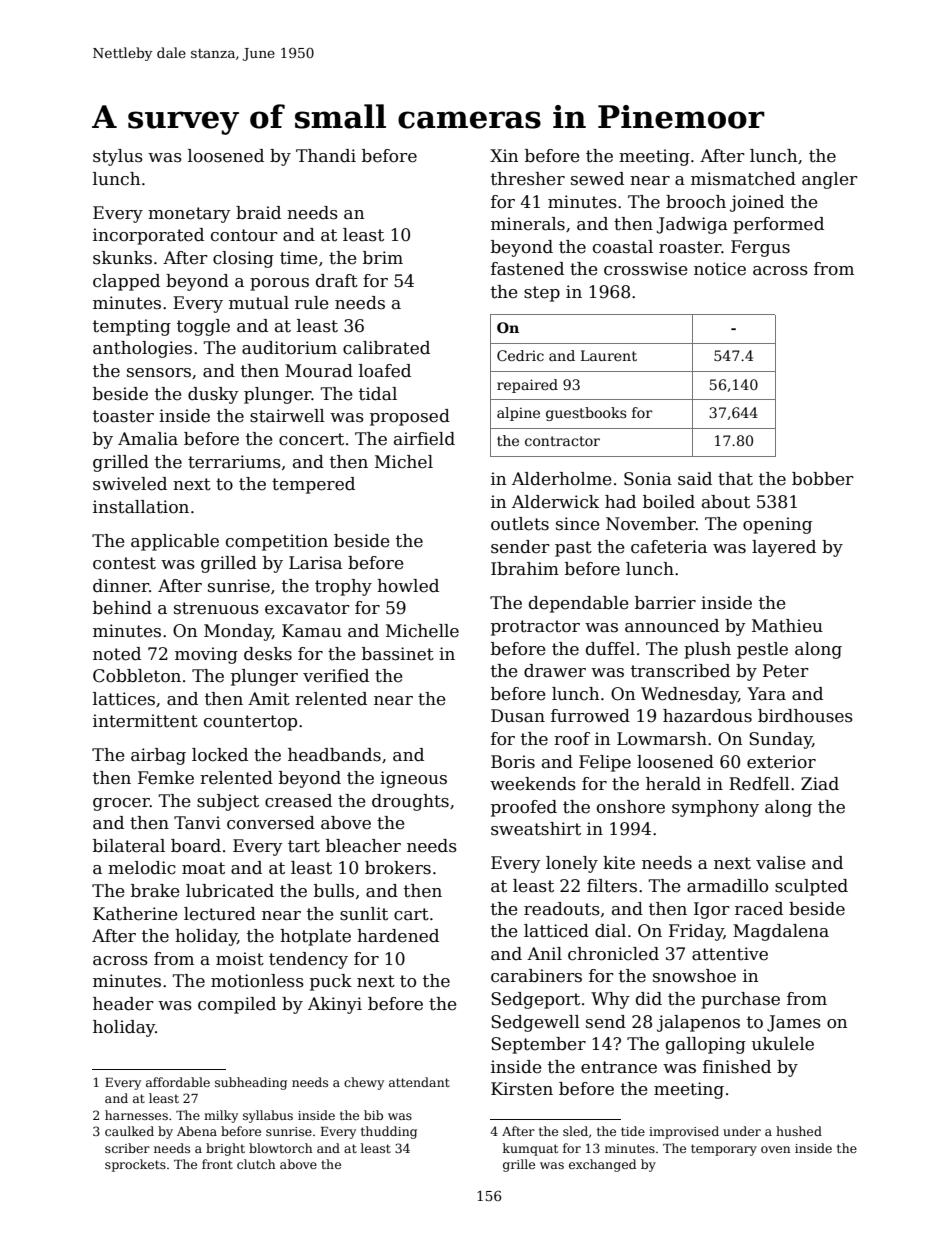 The height and width of the screenshot is (1233, 952). What do you see at coordinates (530, 1149) in the screenshot?
I see `kumquat` at bounding box center [530, 1149].
